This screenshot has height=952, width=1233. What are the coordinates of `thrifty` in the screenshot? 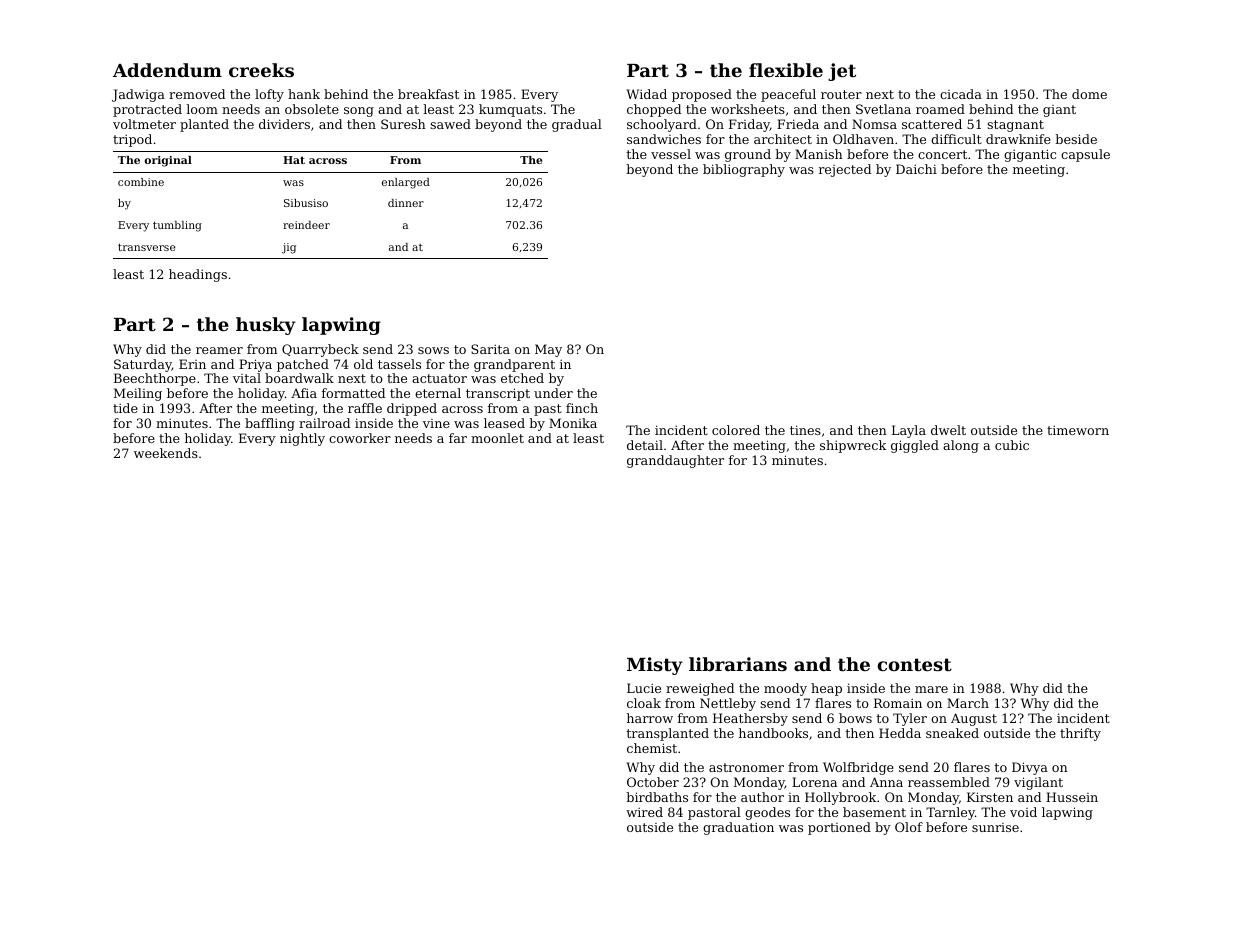 It's located at (1080, 734).
